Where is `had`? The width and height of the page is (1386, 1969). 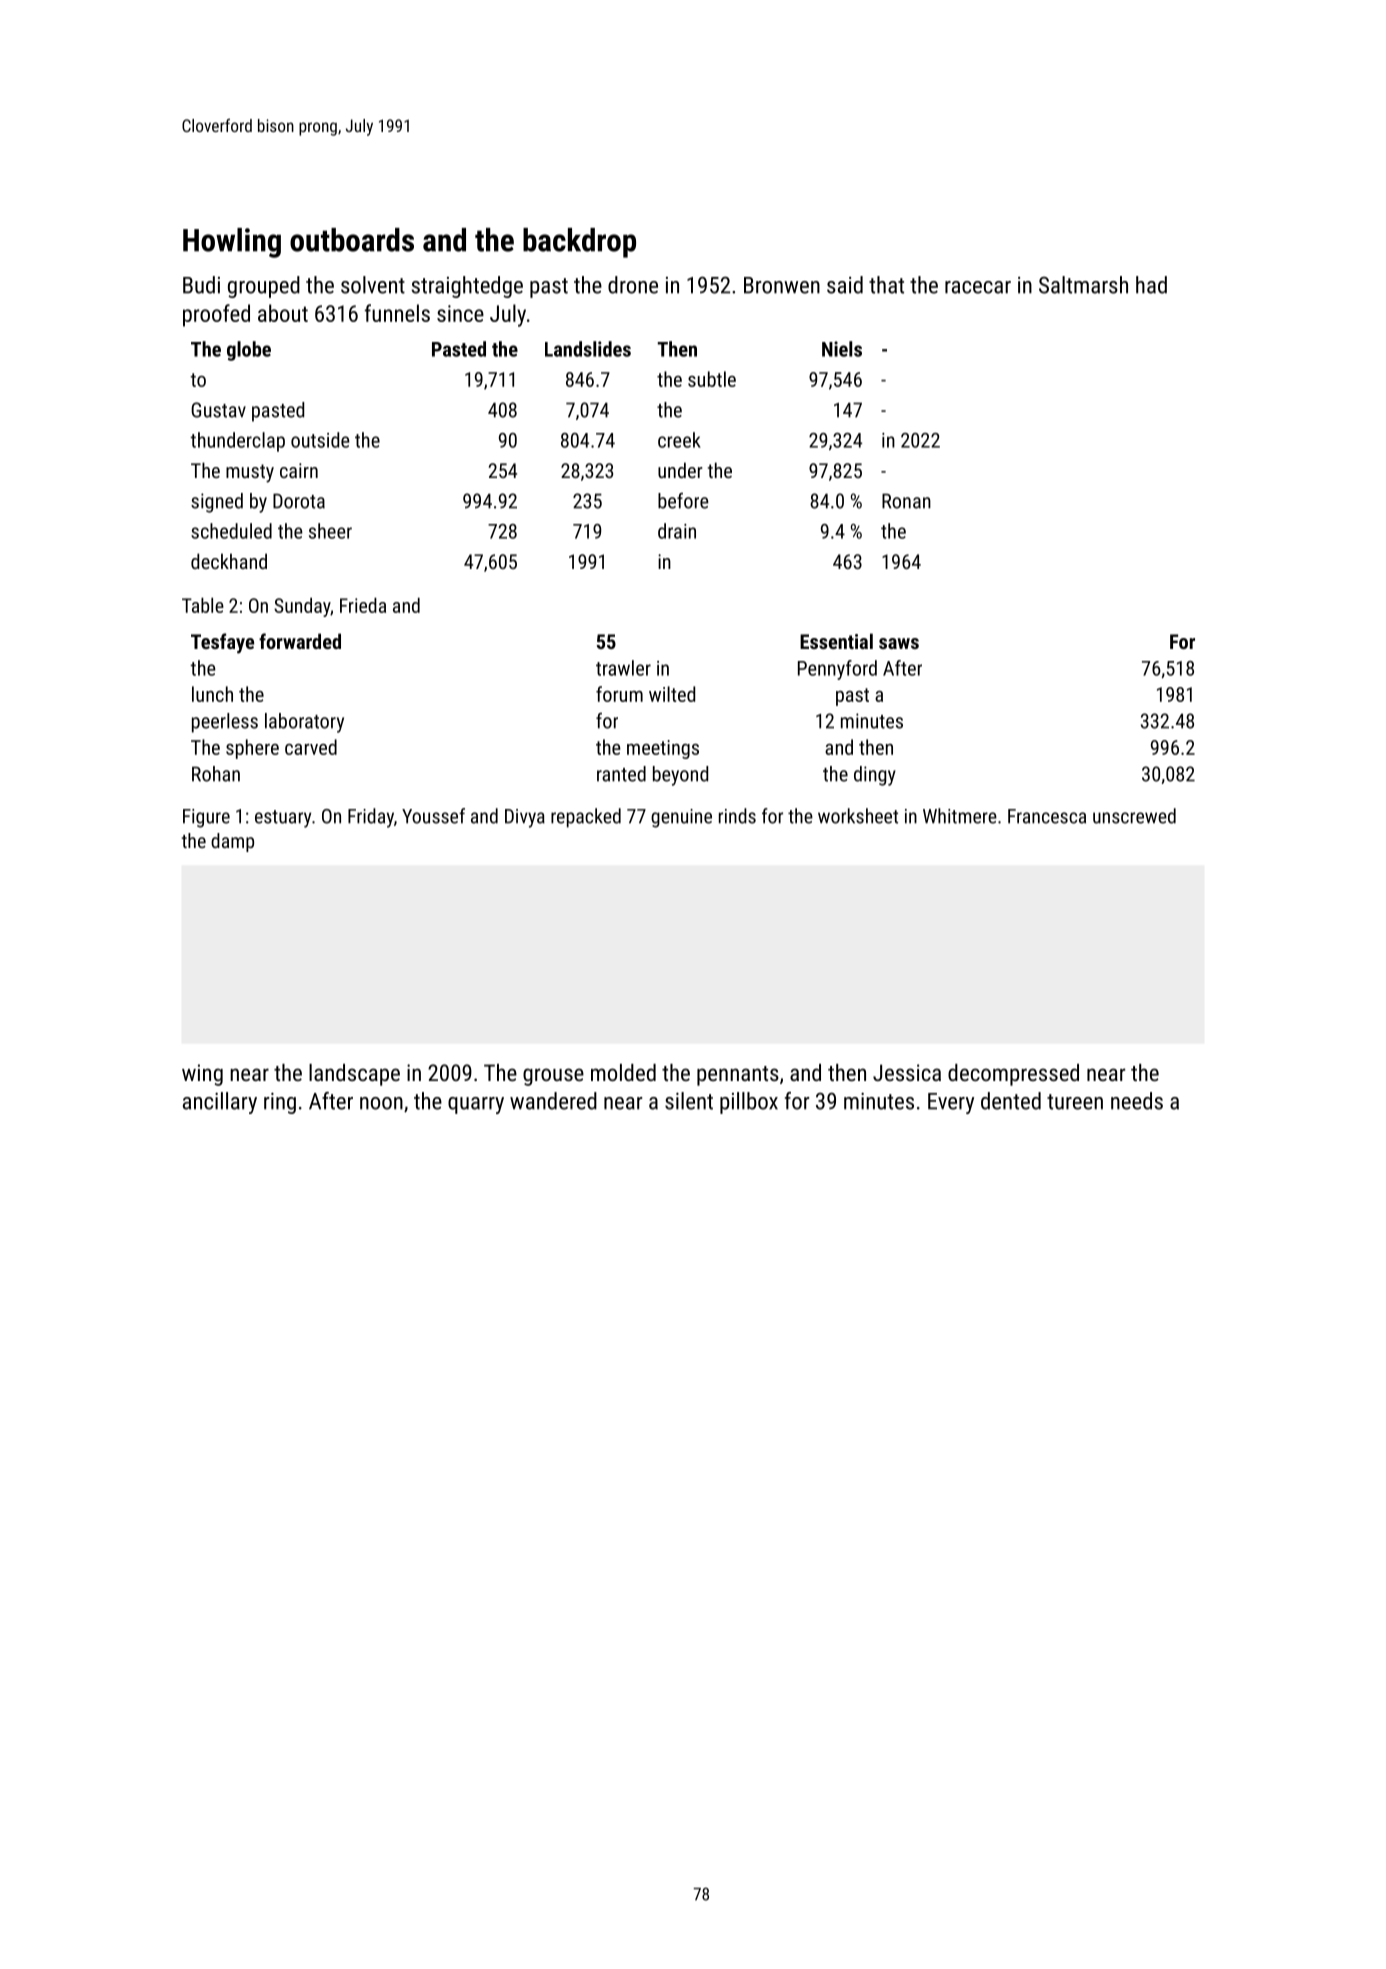
had is located at coordinates (1151, 285).
